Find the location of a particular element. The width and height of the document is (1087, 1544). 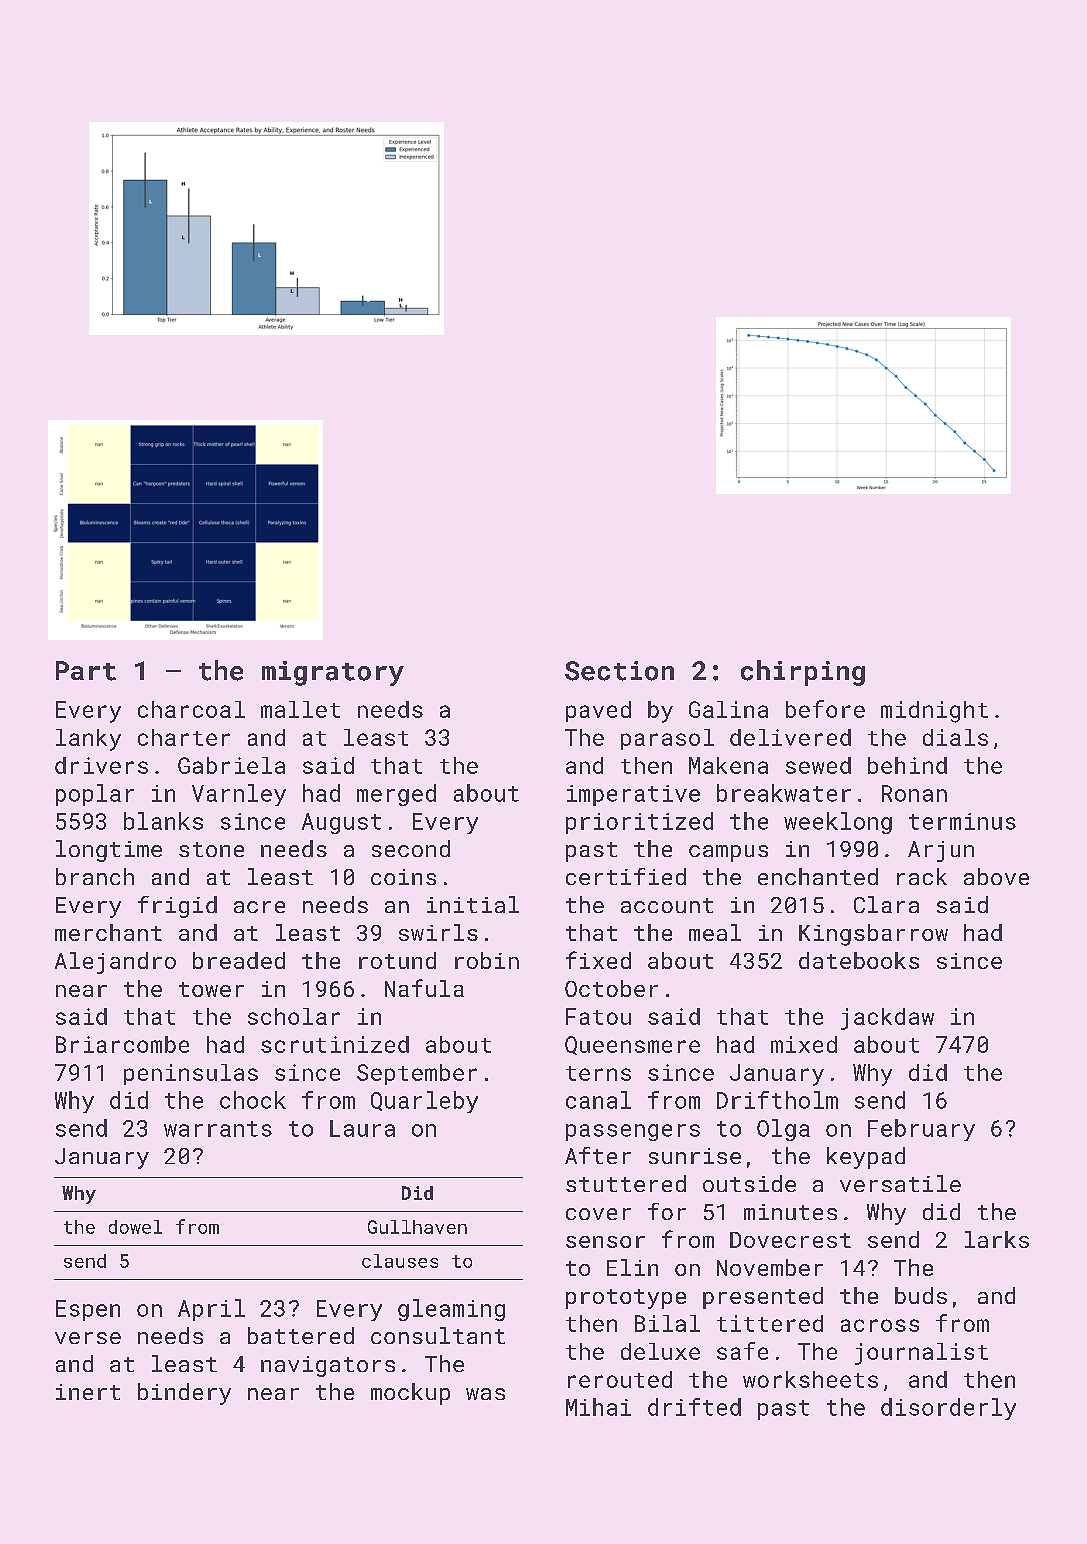

rotund is located at coordinates (397, 960).
